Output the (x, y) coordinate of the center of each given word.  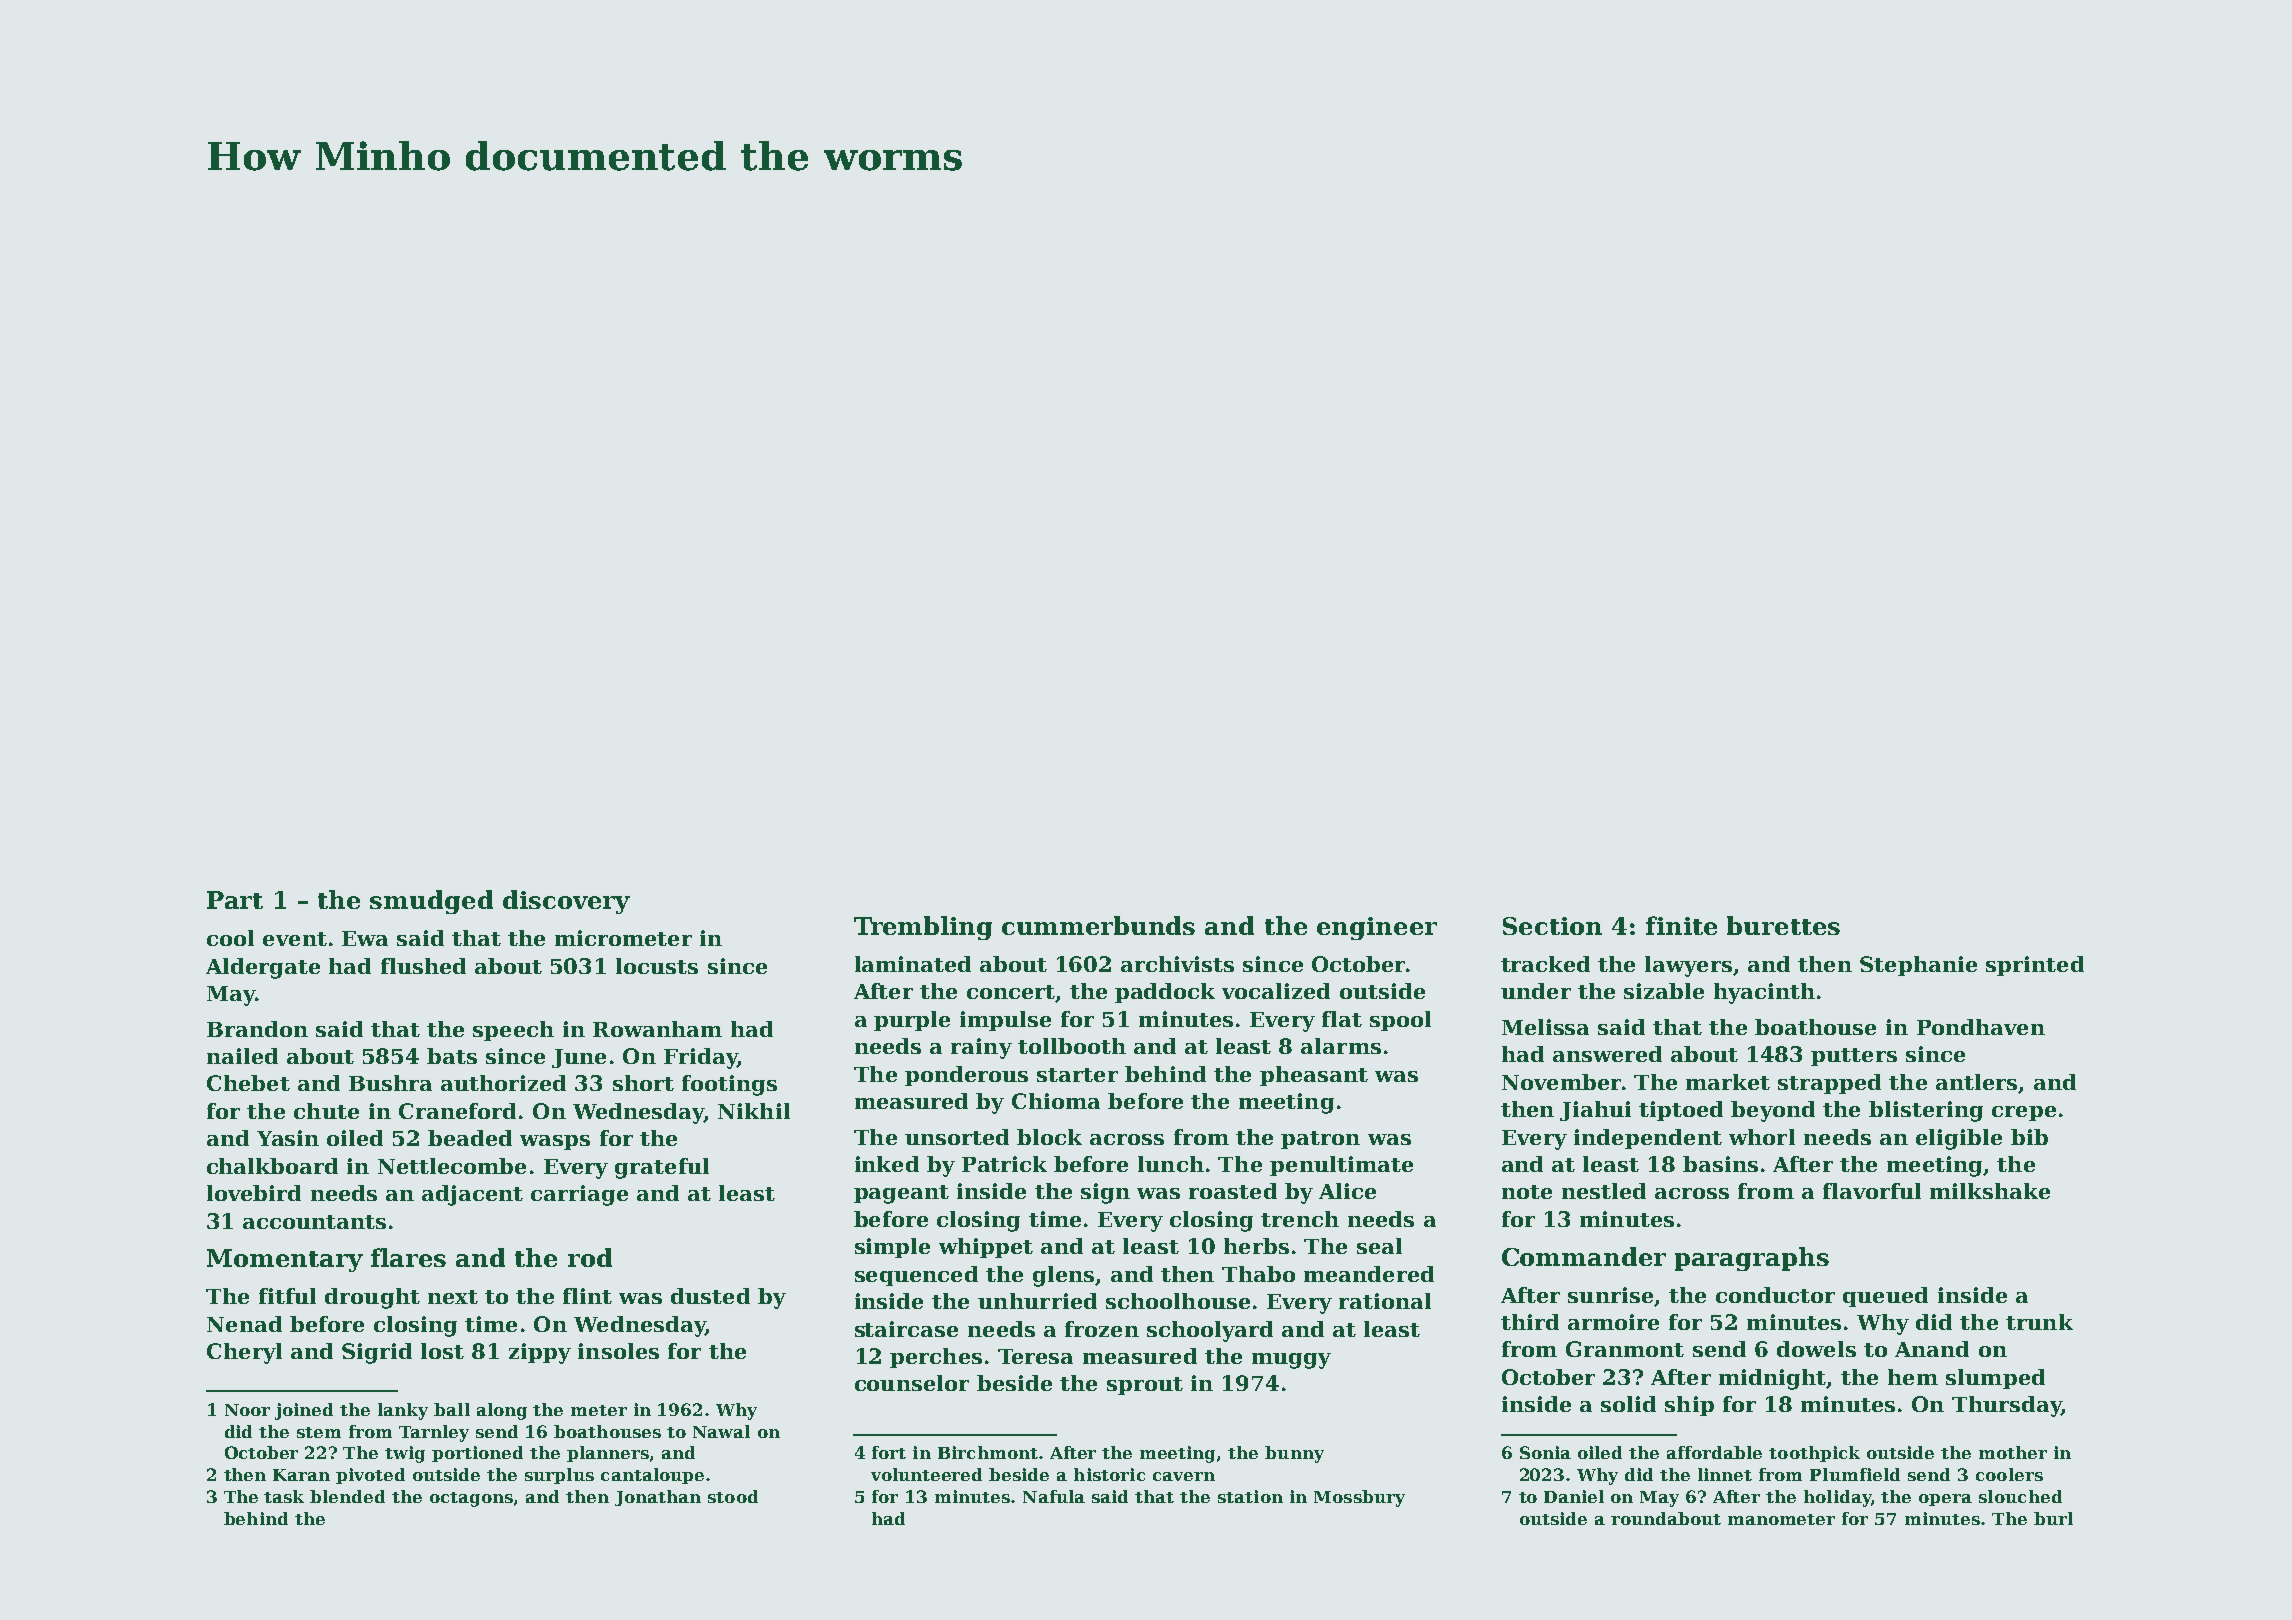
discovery (566, 902)
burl (2053, 1518)
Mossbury (1359, 1498)
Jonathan (658, 1498)
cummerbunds (1098, 925)
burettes (1783, 925)
